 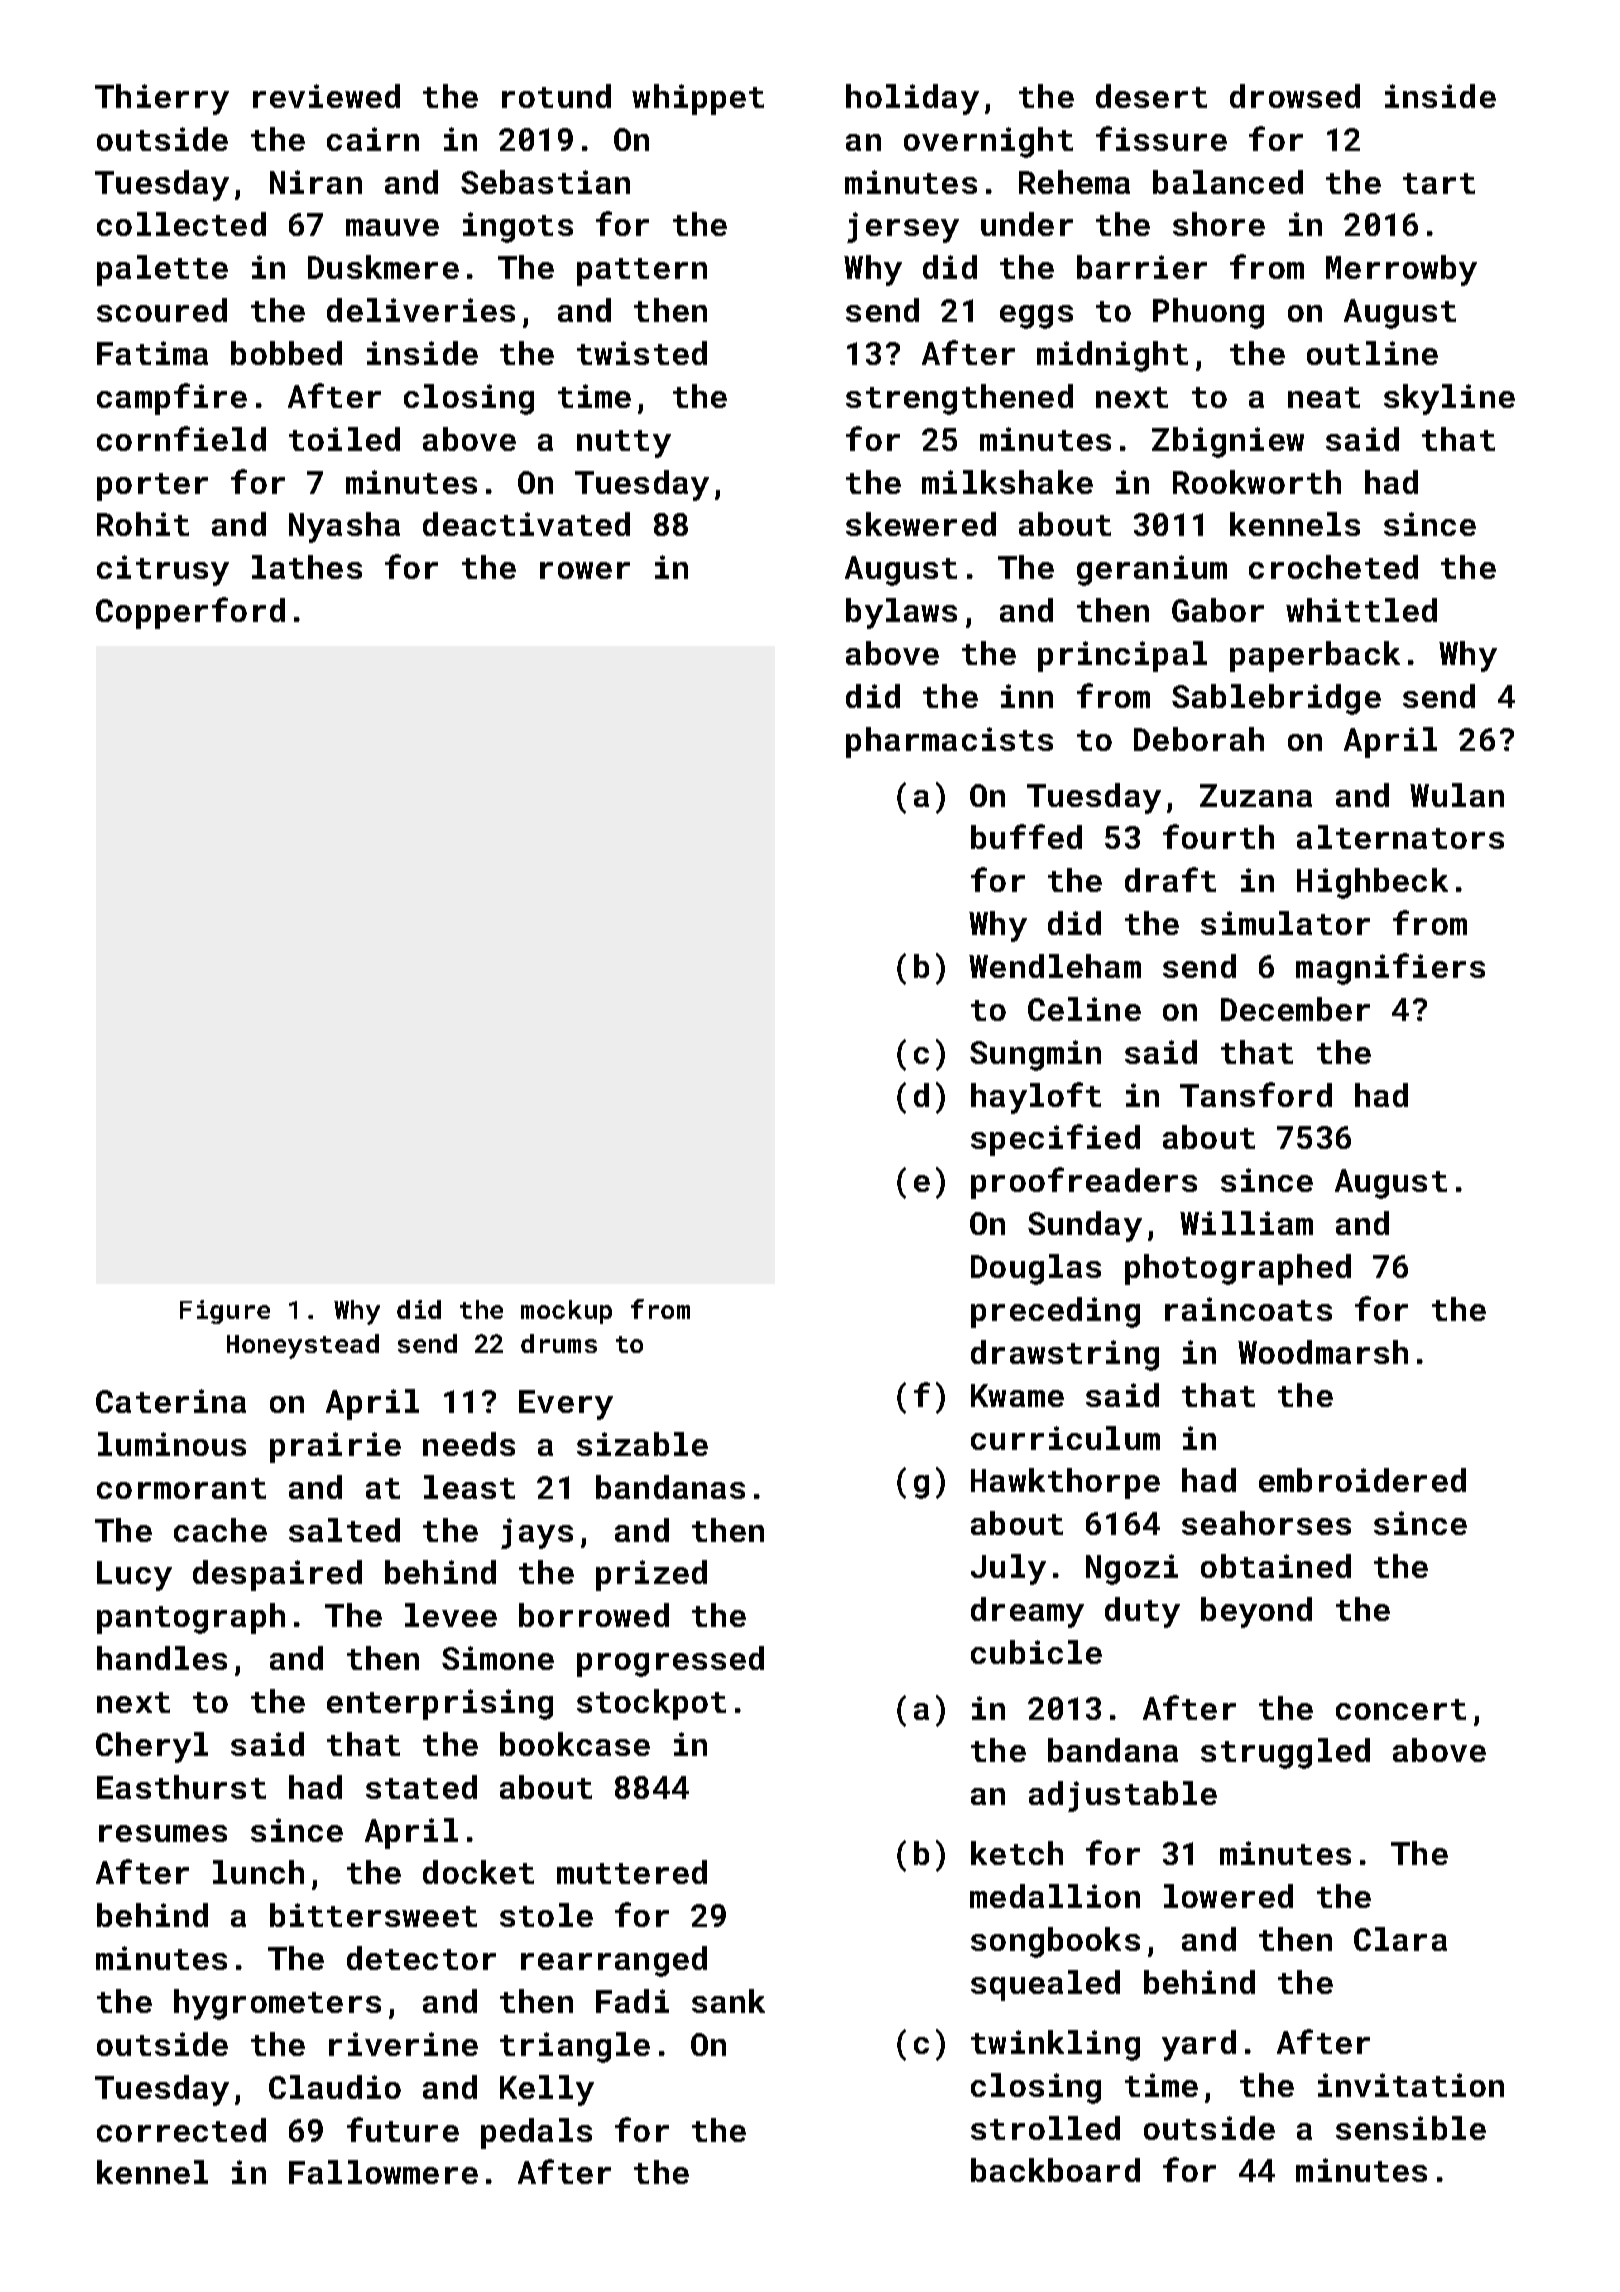 What do you see at coordinates (162, 99) in the screenshot?
I see `Thierry` at bounding box center [162, 99].
